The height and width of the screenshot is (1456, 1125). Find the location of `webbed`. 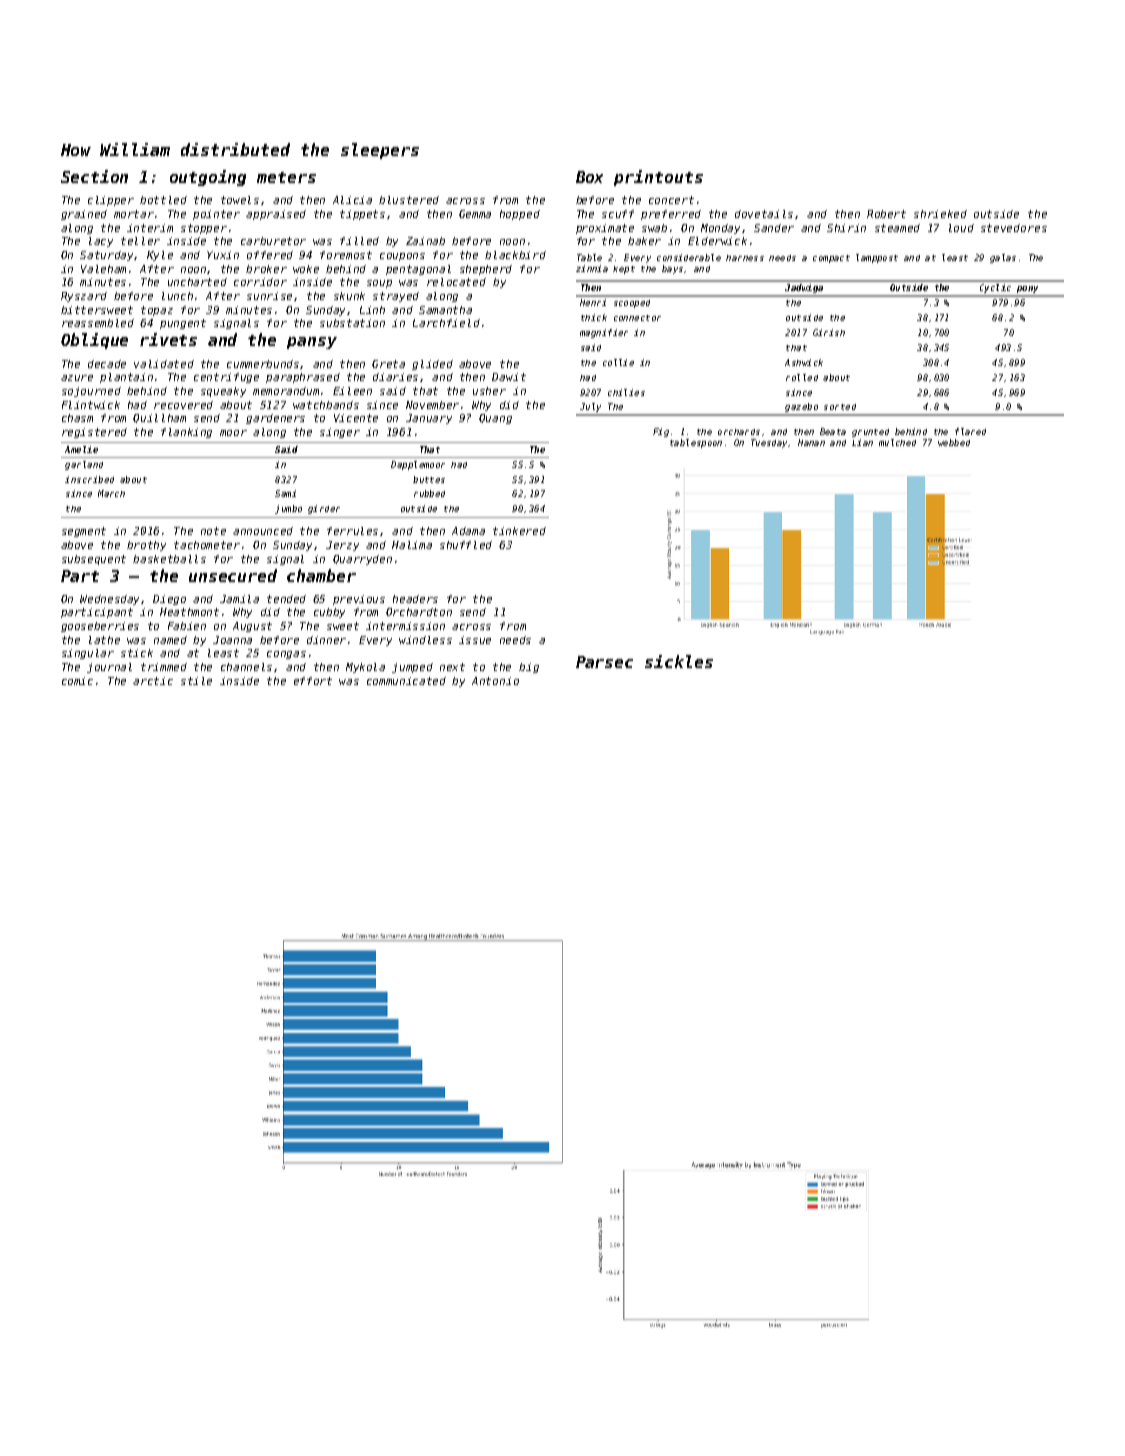

webbed is located at coordinates (954, 442).
